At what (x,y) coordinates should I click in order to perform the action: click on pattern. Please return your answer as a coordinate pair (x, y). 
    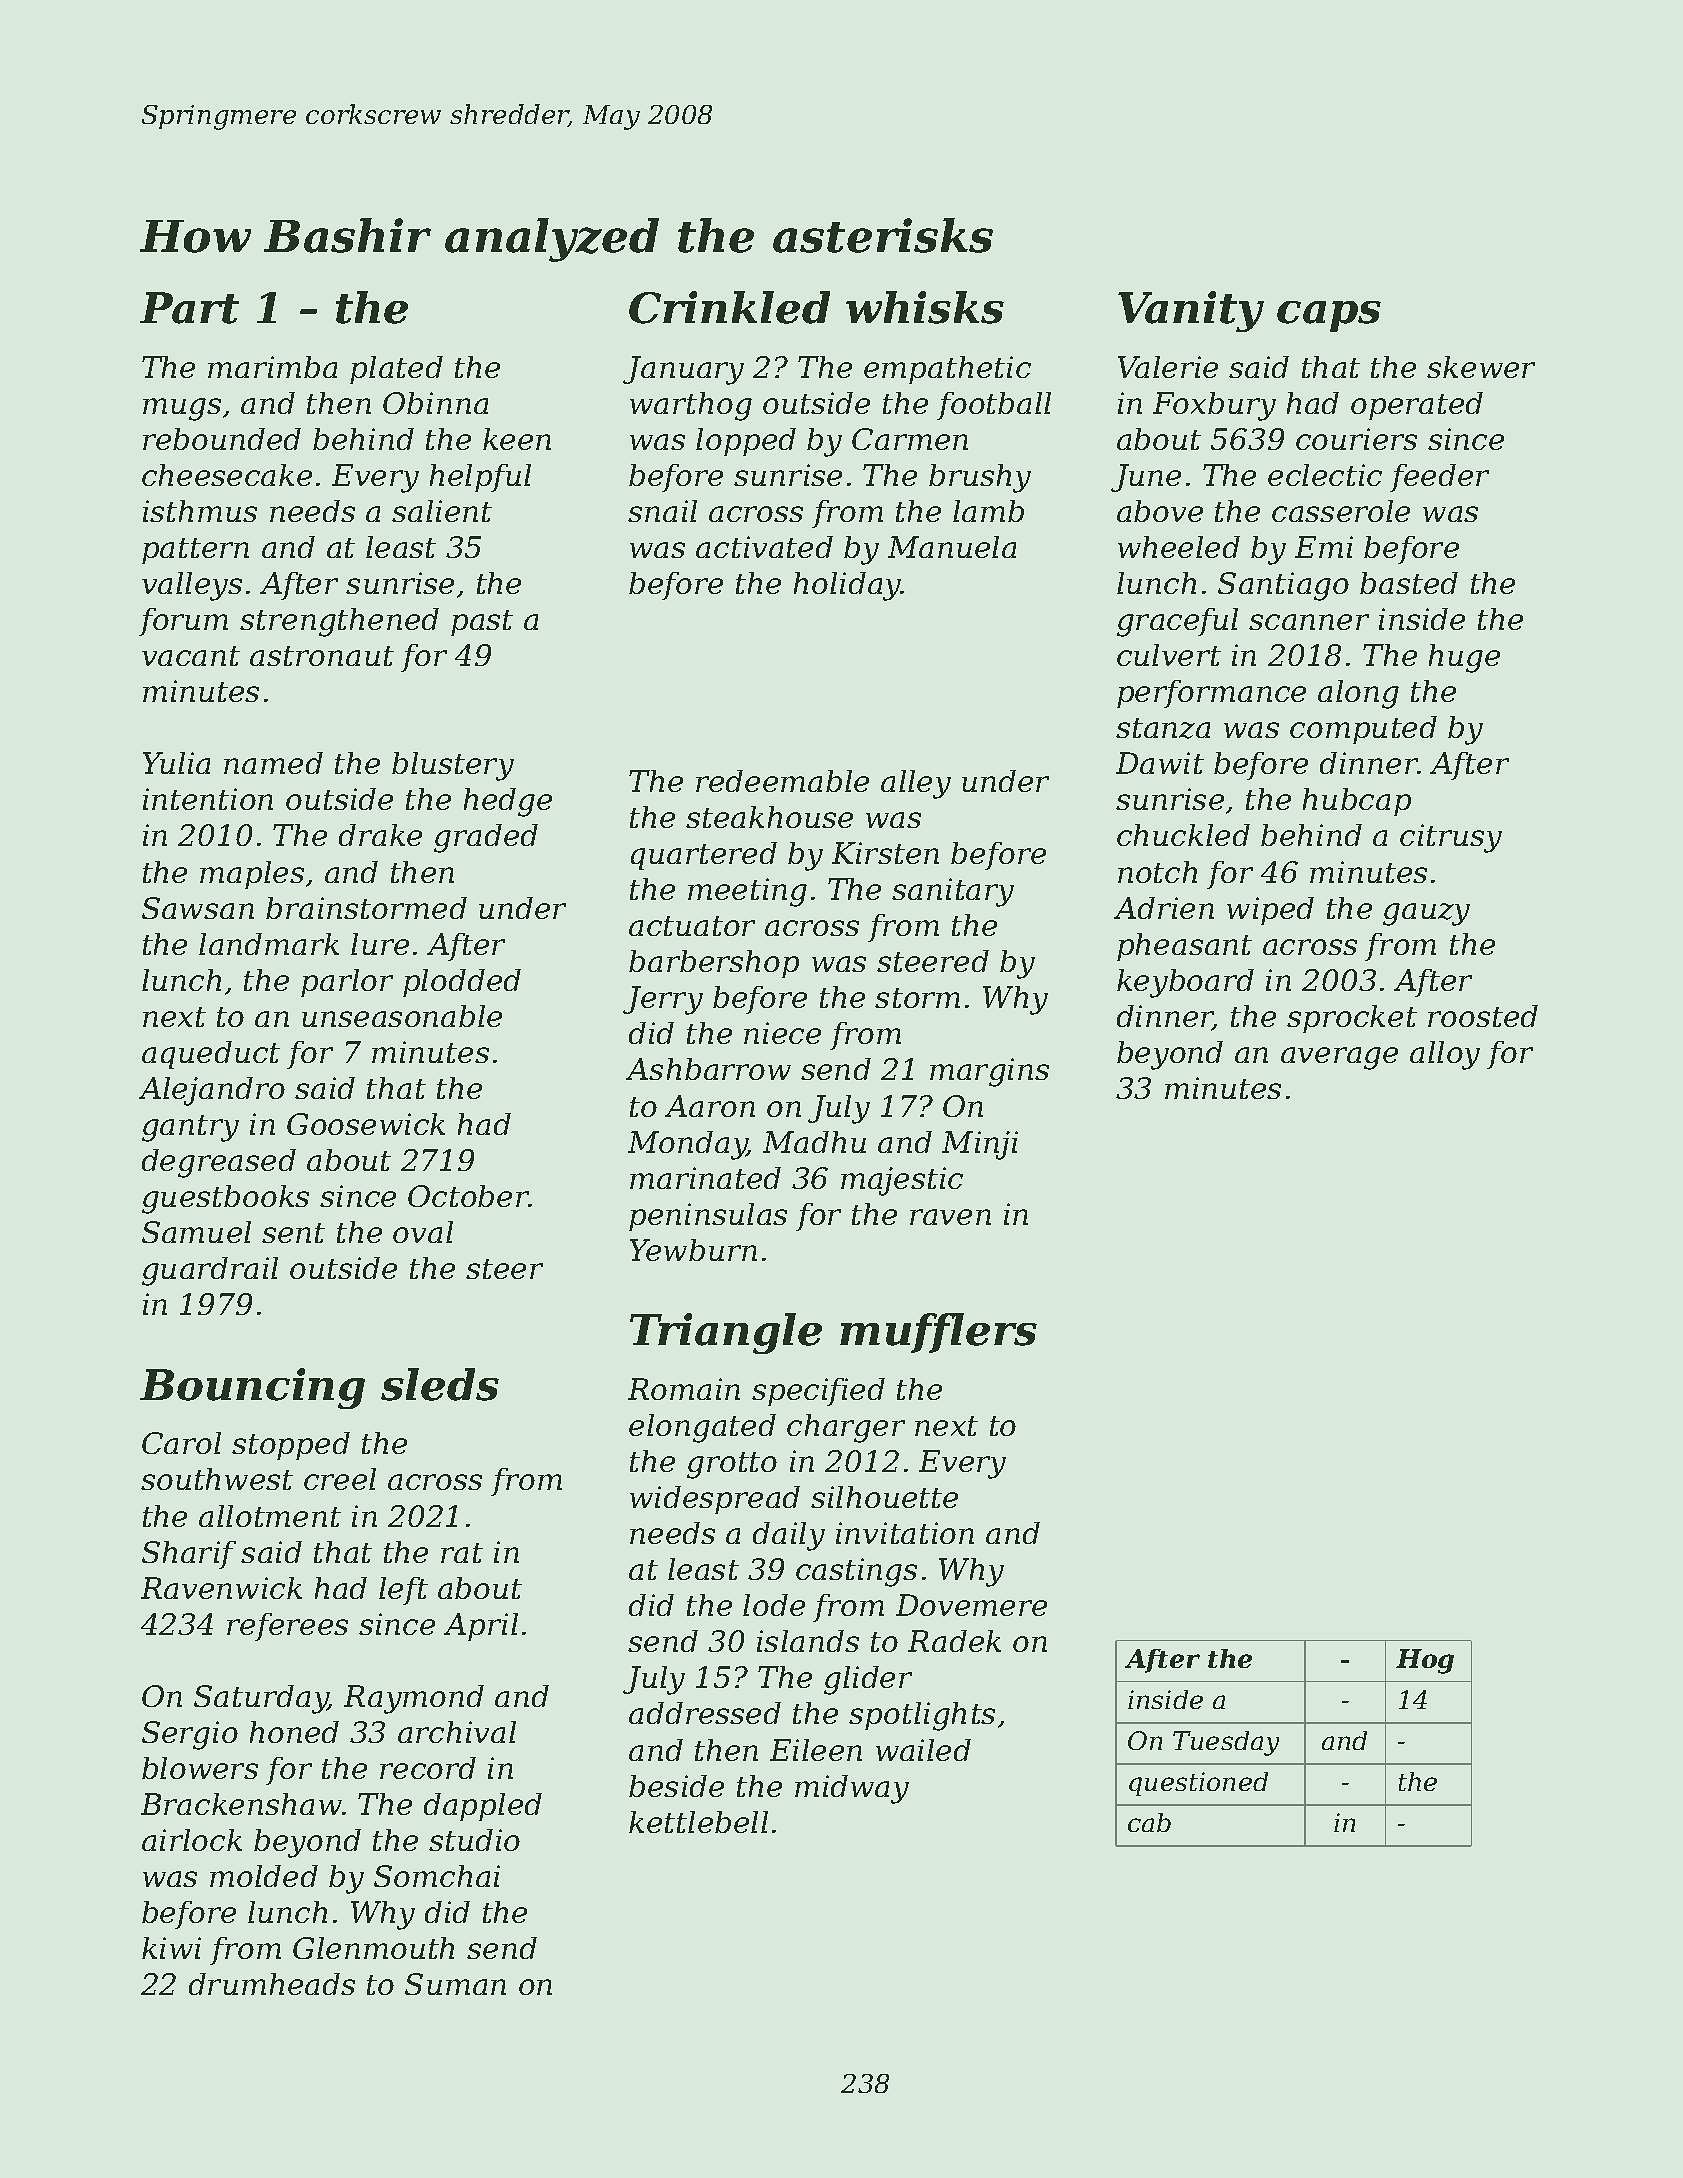
    Looking at the image, I should click on (195, 551).
